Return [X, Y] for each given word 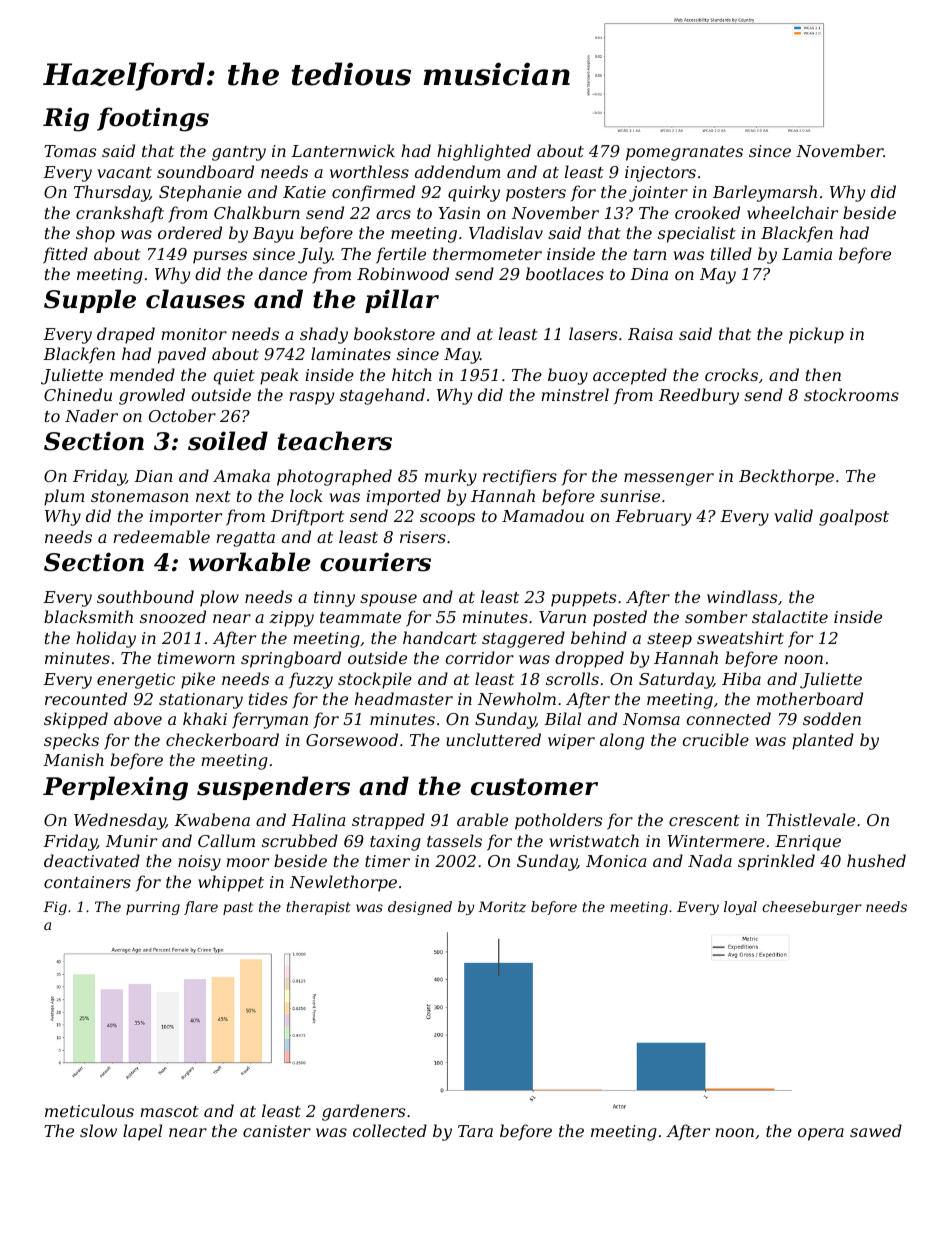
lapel [142, 1132]
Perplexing [115, 788]
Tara [475, 1131]
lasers [593, 333]
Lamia [807, 254]
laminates [351, 353]
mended [142, 374]
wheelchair [792, 212]
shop [95, 234]
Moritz [502, 907]
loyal [740, 908]
